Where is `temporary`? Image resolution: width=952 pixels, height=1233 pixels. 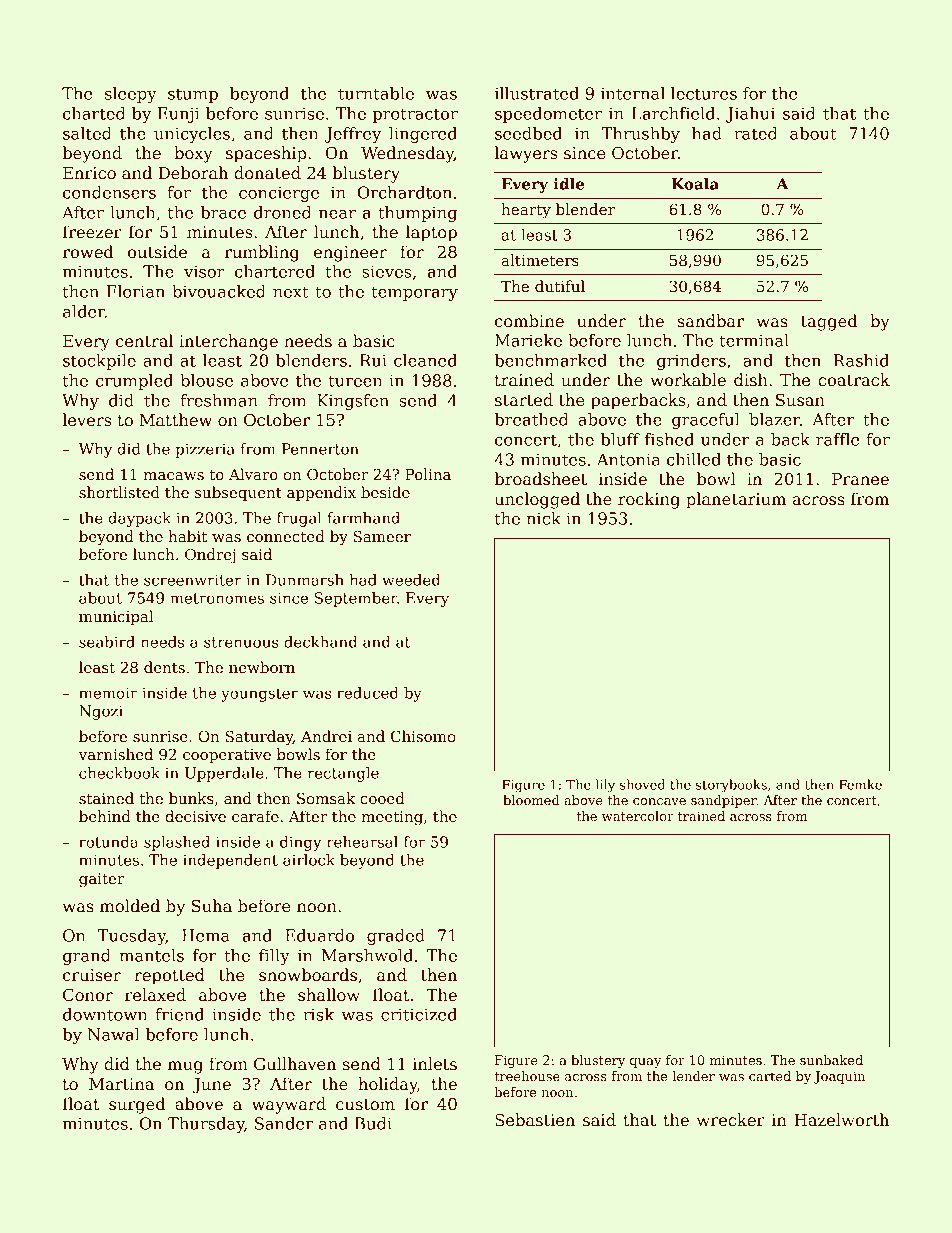
temporary is located at coordinates (414, 293).
